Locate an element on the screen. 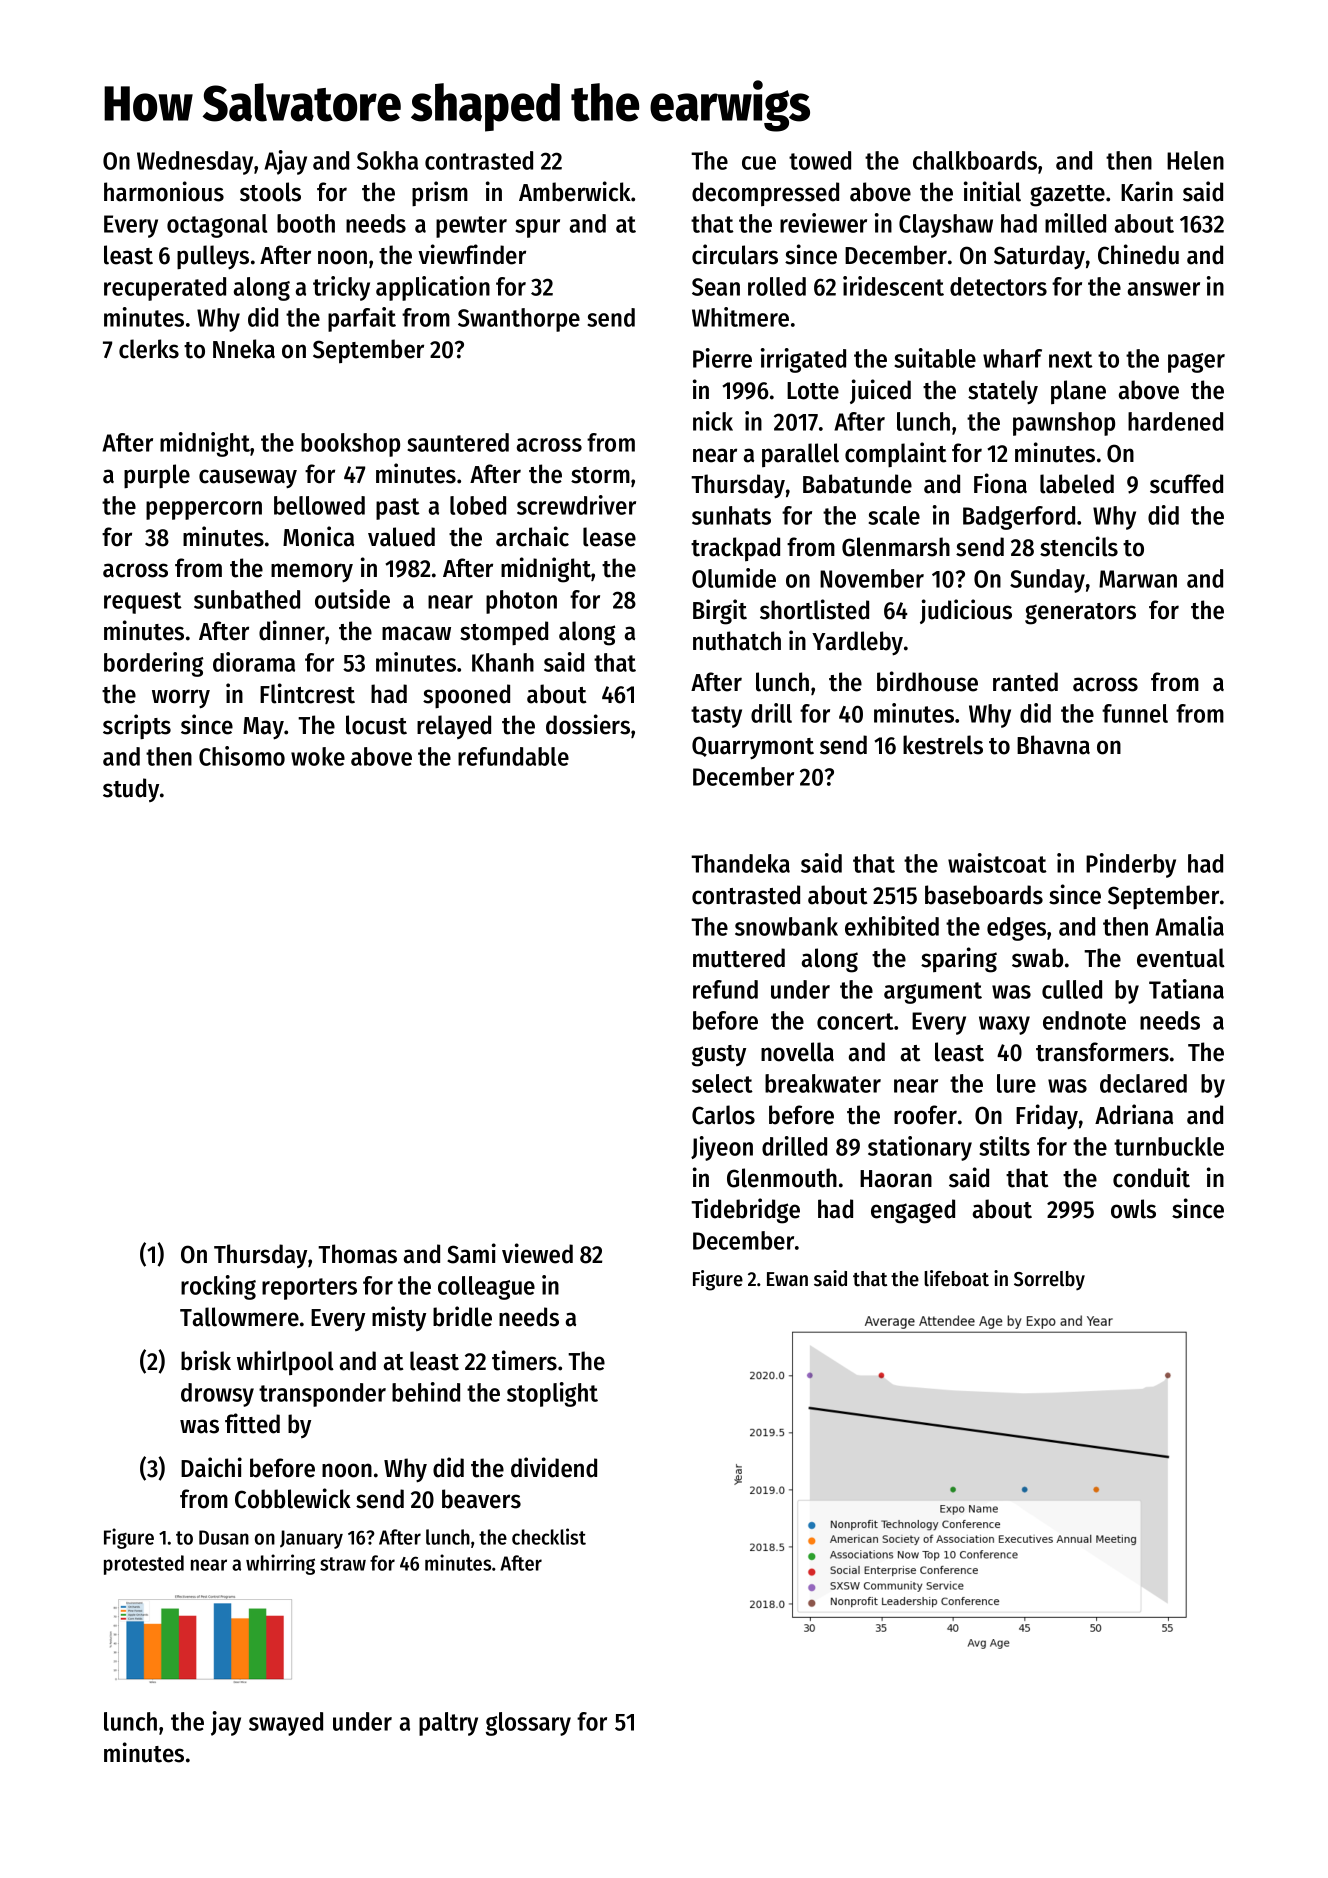 This screenshot has height=1878, width=1328. Helen is located at coordinates (1195, 160).
